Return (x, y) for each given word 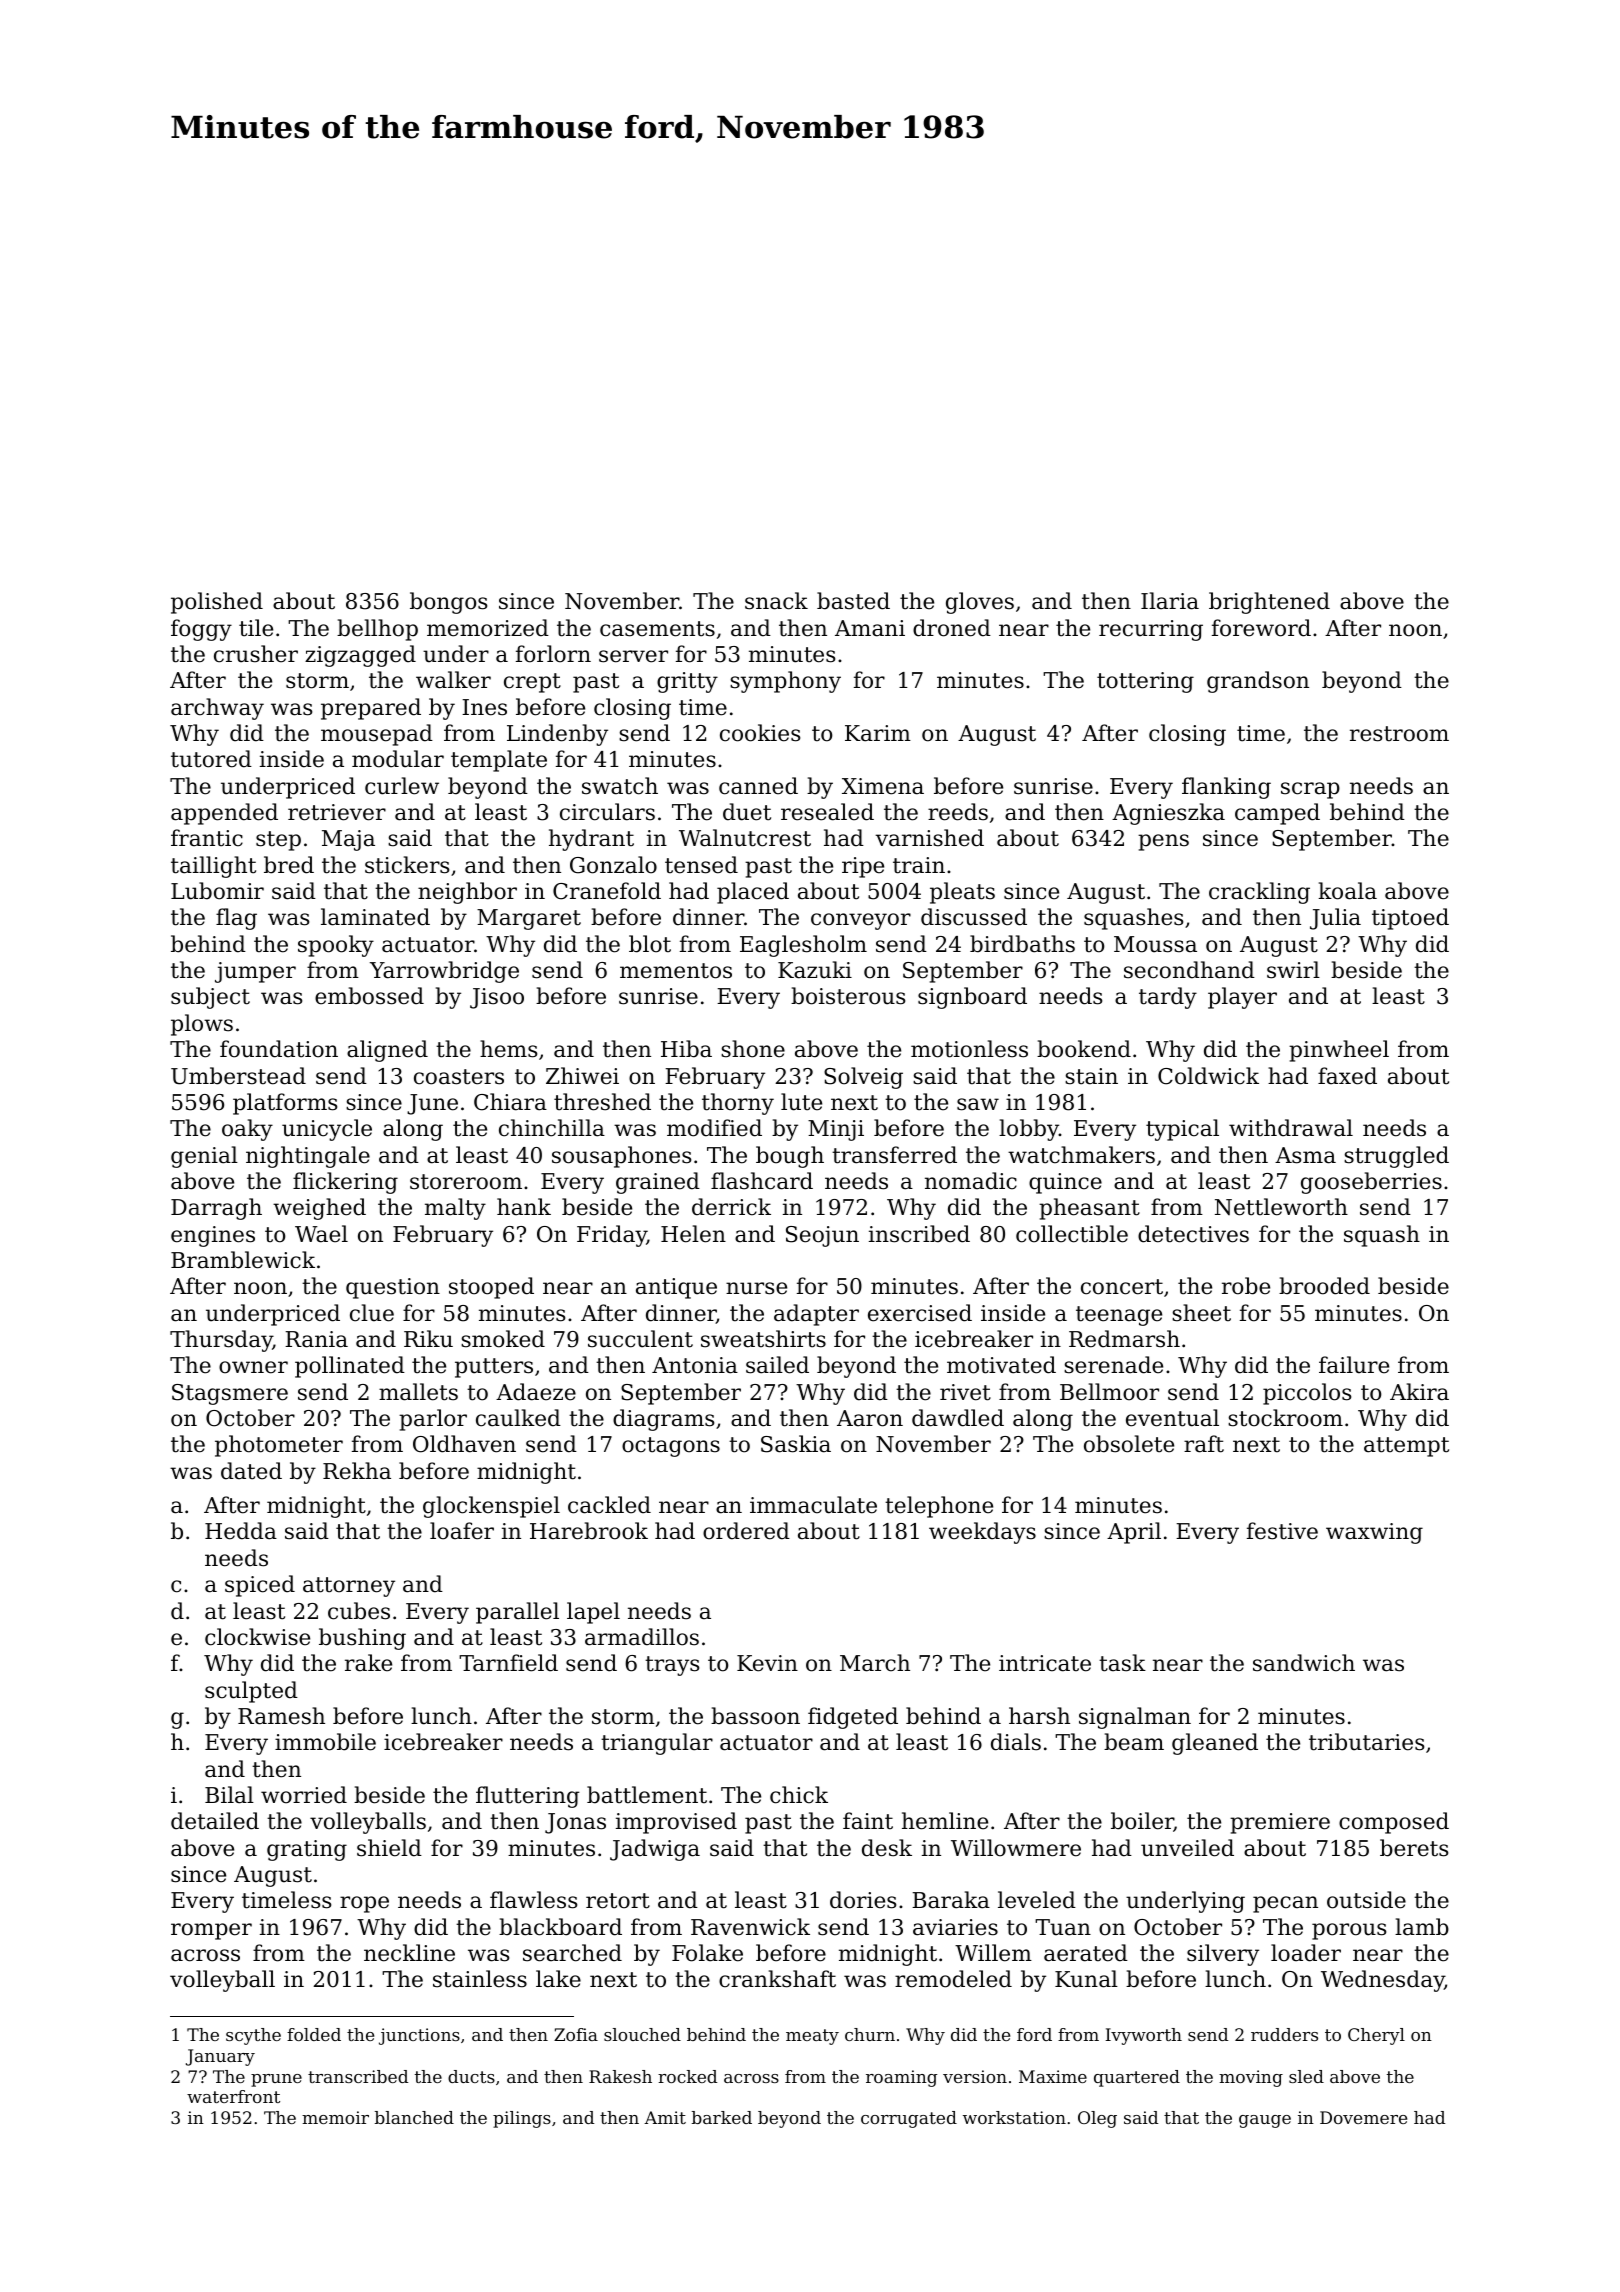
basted (853, 601)
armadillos (642, 1637)
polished (217, 603)
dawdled (958, 1418)
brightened (1269, 603)
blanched (414, 2117)
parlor (433, 1420)
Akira (1419, 1392)
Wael (321, 1234)
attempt (1406, 1447)
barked (722, 2117)
